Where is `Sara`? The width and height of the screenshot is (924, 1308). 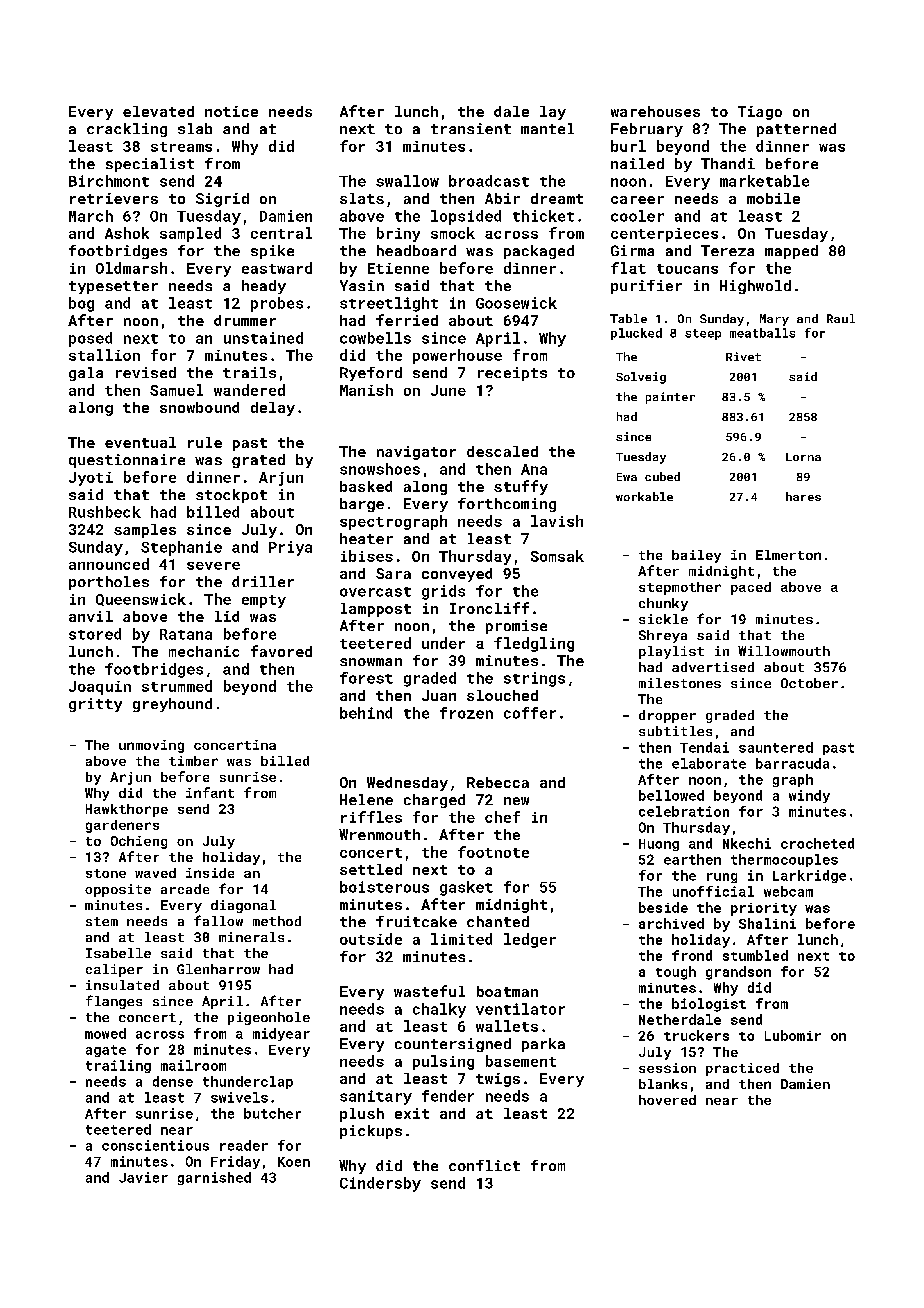
Sara is located at coordinates (393, 573).
